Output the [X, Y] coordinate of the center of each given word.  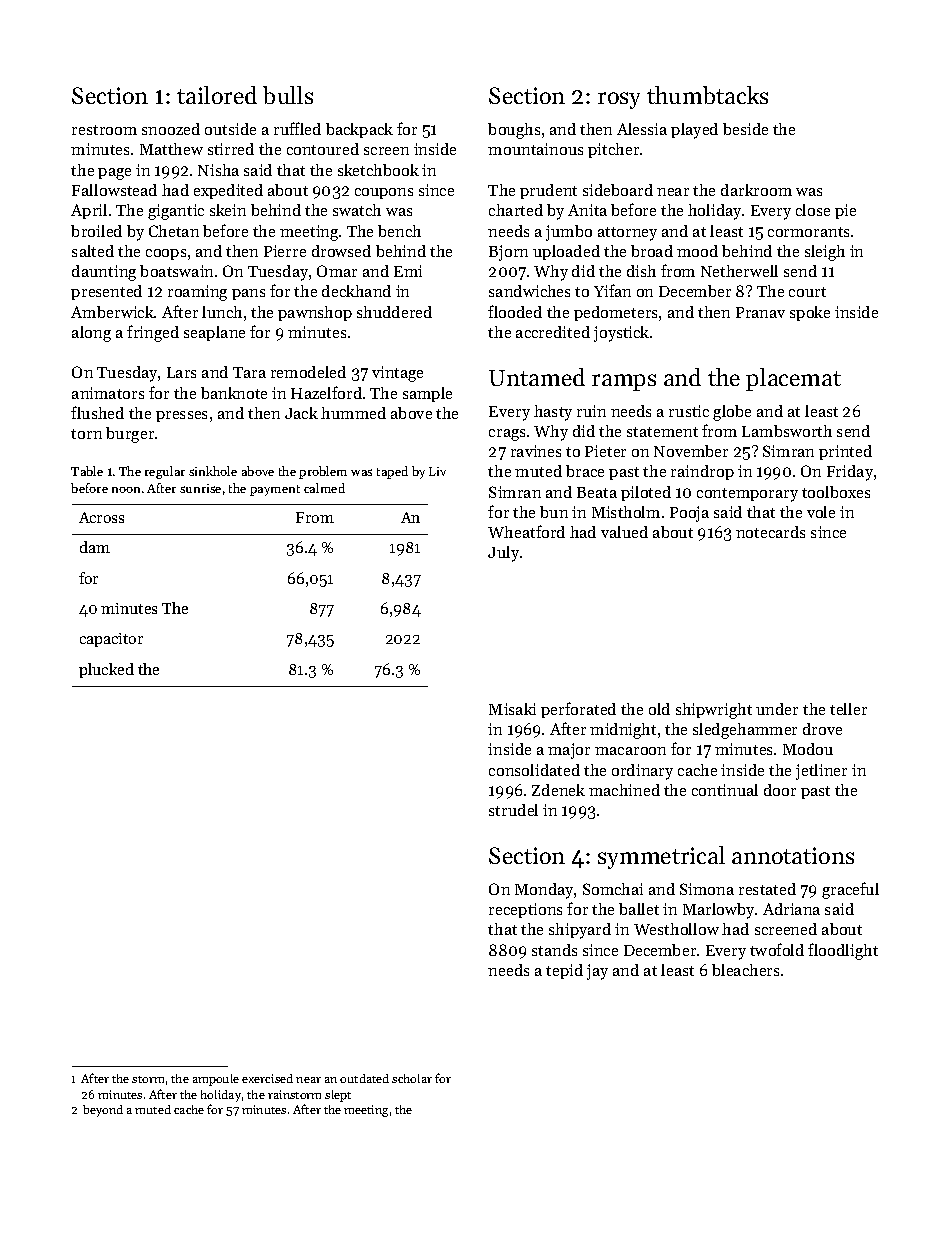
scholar [412, 1078]
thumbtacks [707, 95]
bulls [288, 95]
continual [725, 790]
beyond [103, 1111]
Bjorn [508, 253]
